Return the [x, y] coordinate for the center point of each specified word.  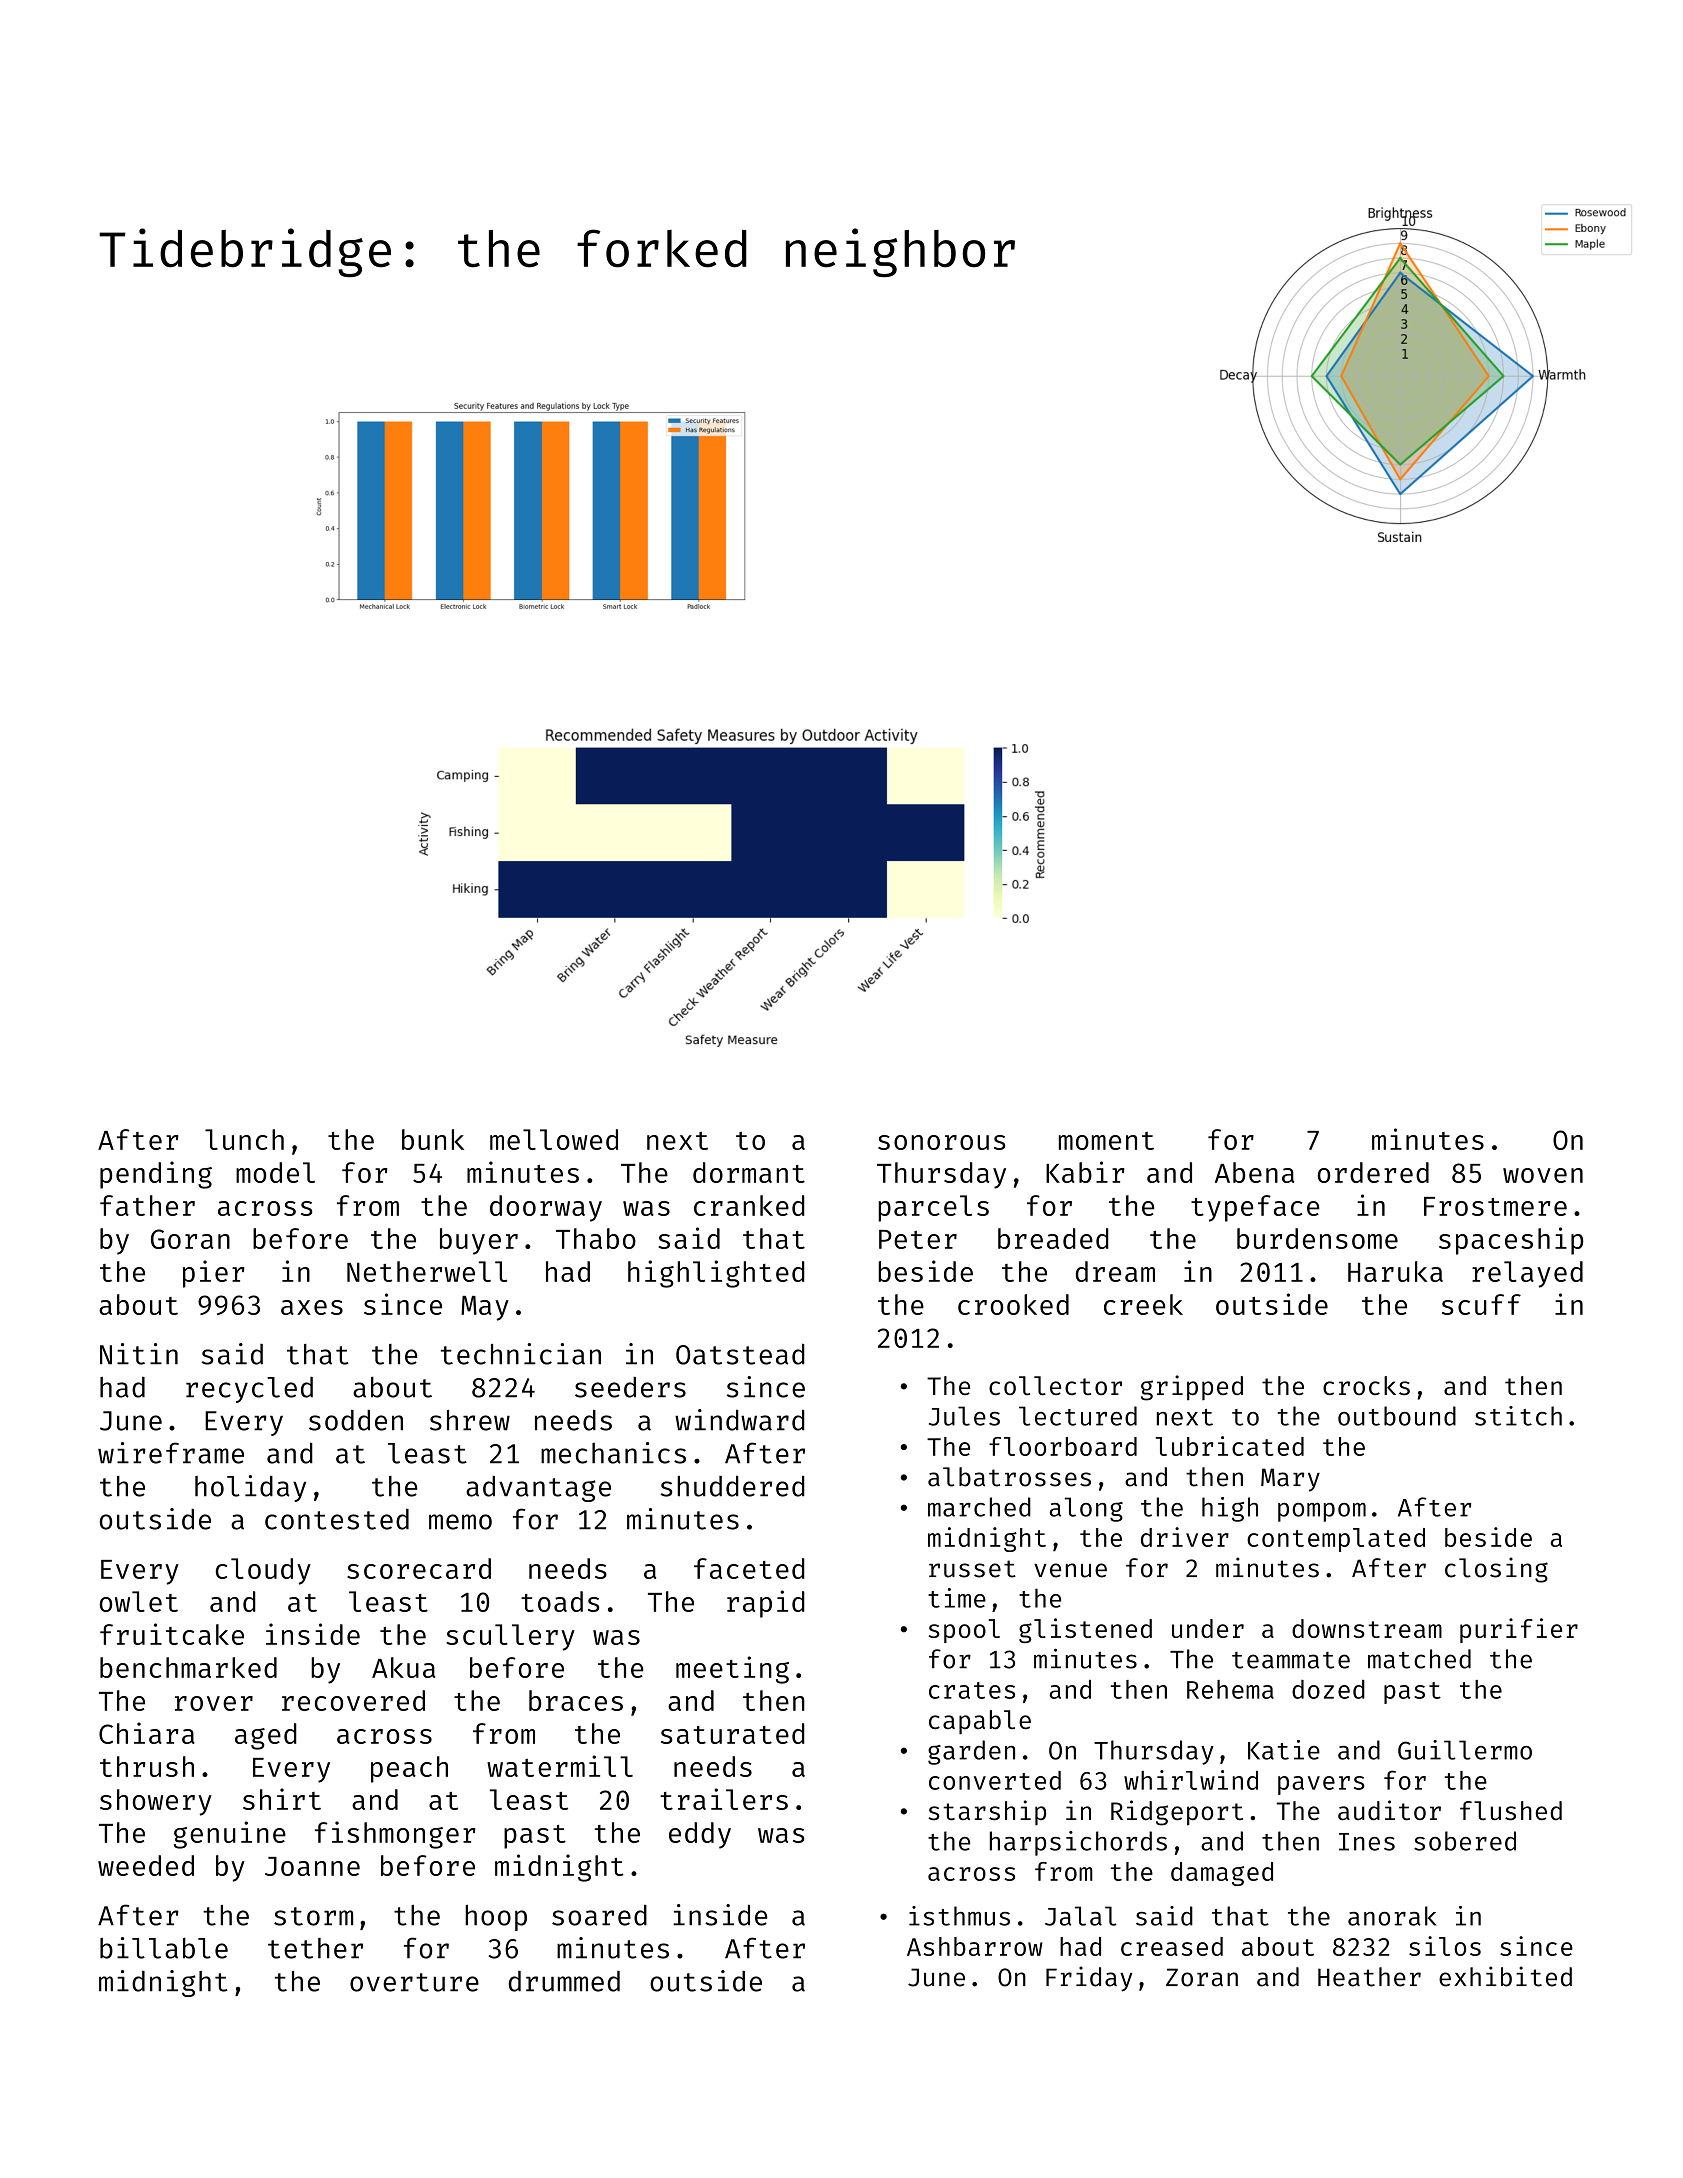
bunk [433, 1139]
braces [576, 1700]
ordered [1373, 1172]
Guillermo [1465, 1750]
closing [1496, 1570]
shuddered [733, 1486]
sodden [356, 1420]
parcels [933, 1208]
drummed [564, 1981]
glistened [1085, 1630]
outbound [1397, 1416]
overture [414, 1982]
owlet [139, 1601]
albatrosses [1009, 1477]
